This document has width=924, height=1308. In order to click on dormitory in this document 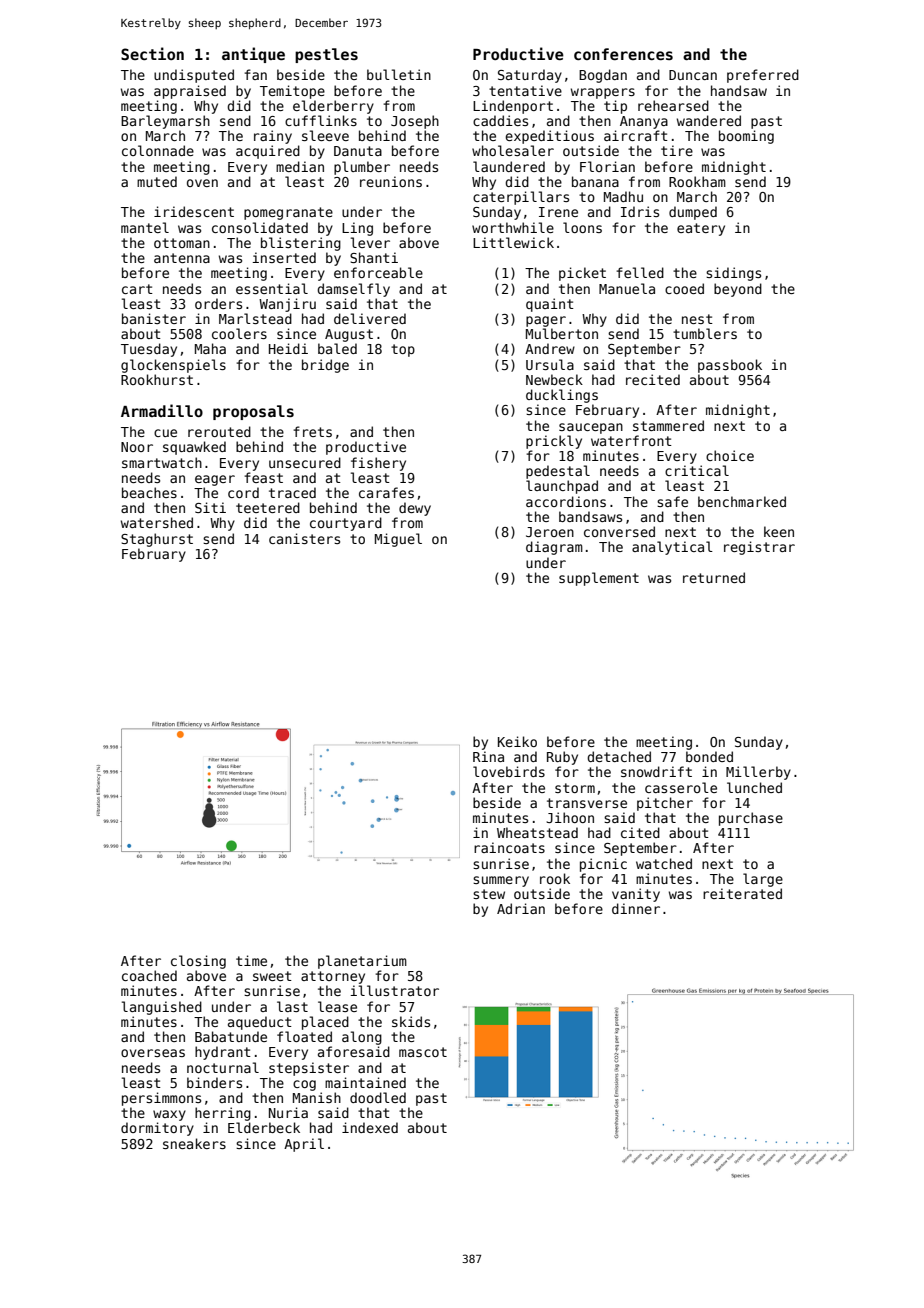, I will do `click(157, 1129)`.
